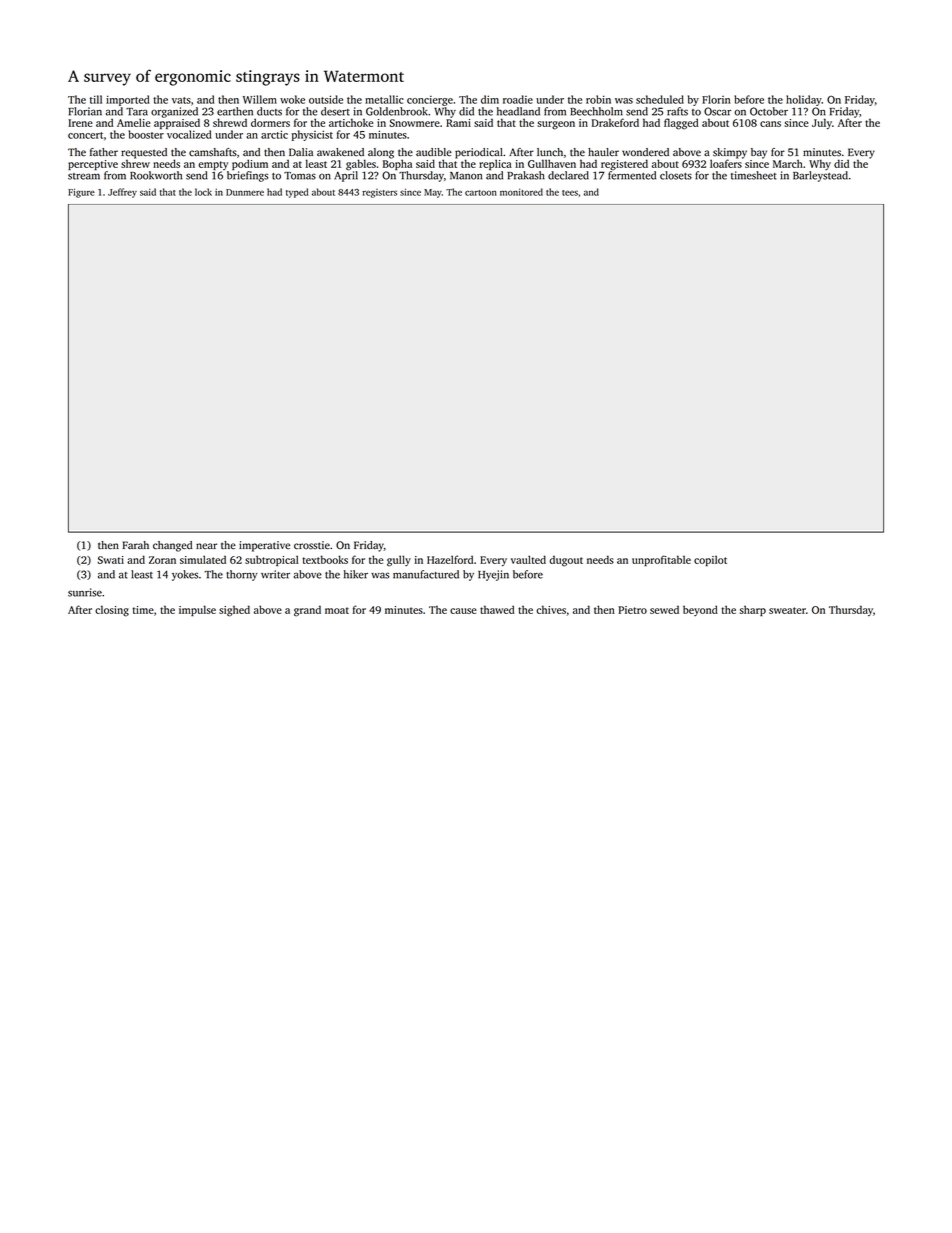 The image size is (952, 1233). I want to click on metallic, so click(384, 99).
